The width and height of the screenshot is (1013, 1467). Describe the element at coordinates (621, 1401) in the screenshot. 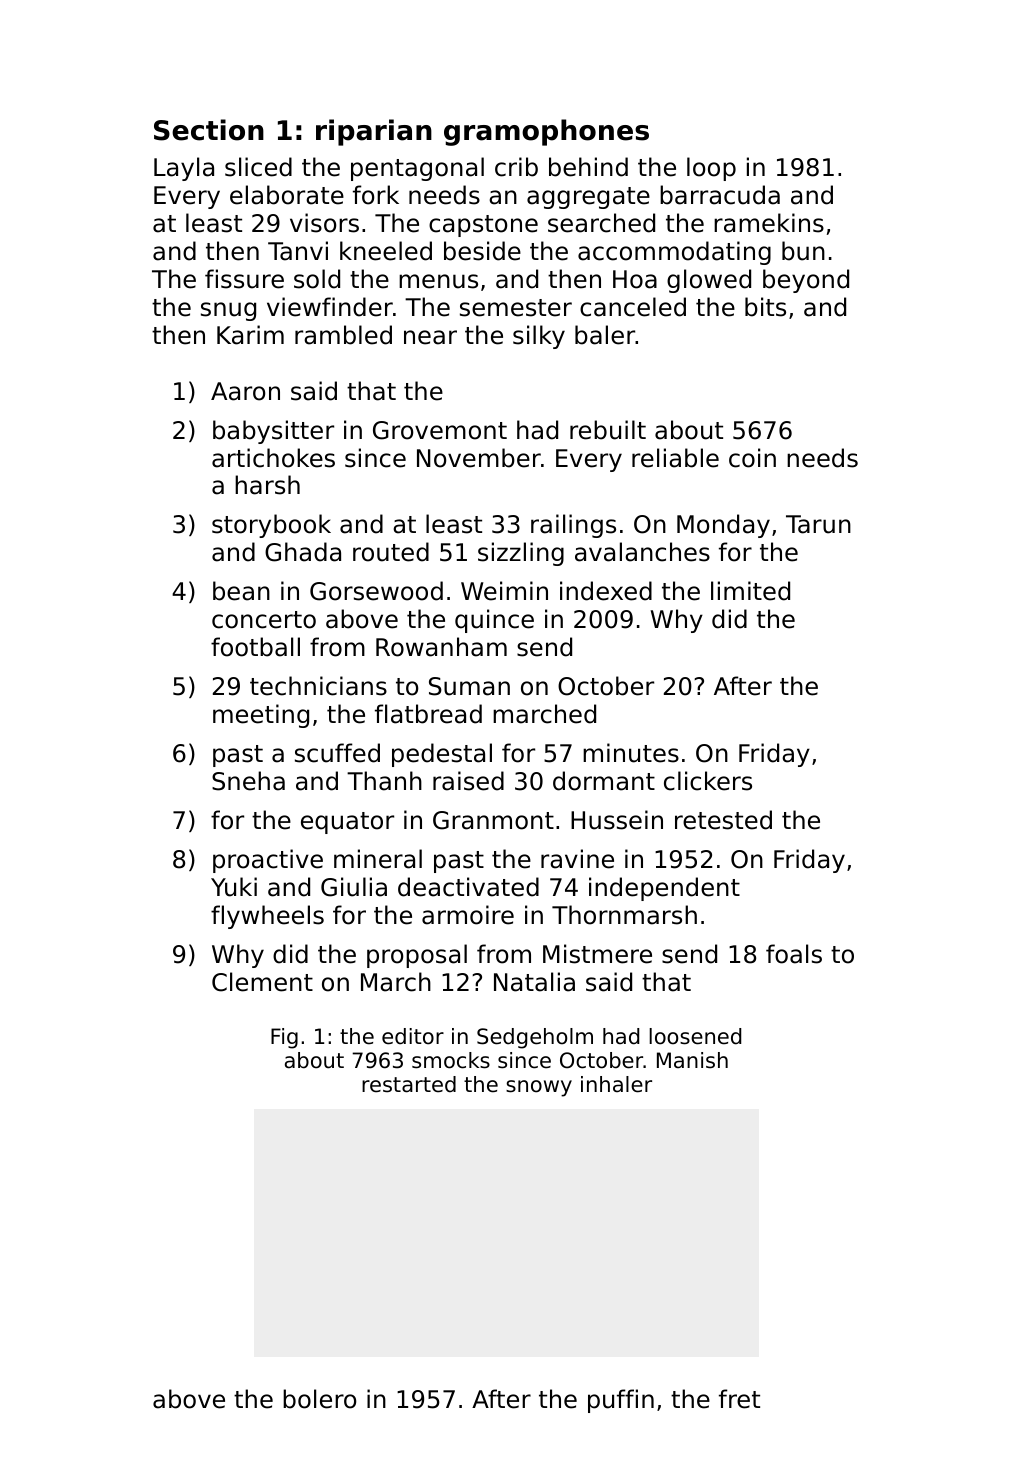

I see `puffin` at that location.
